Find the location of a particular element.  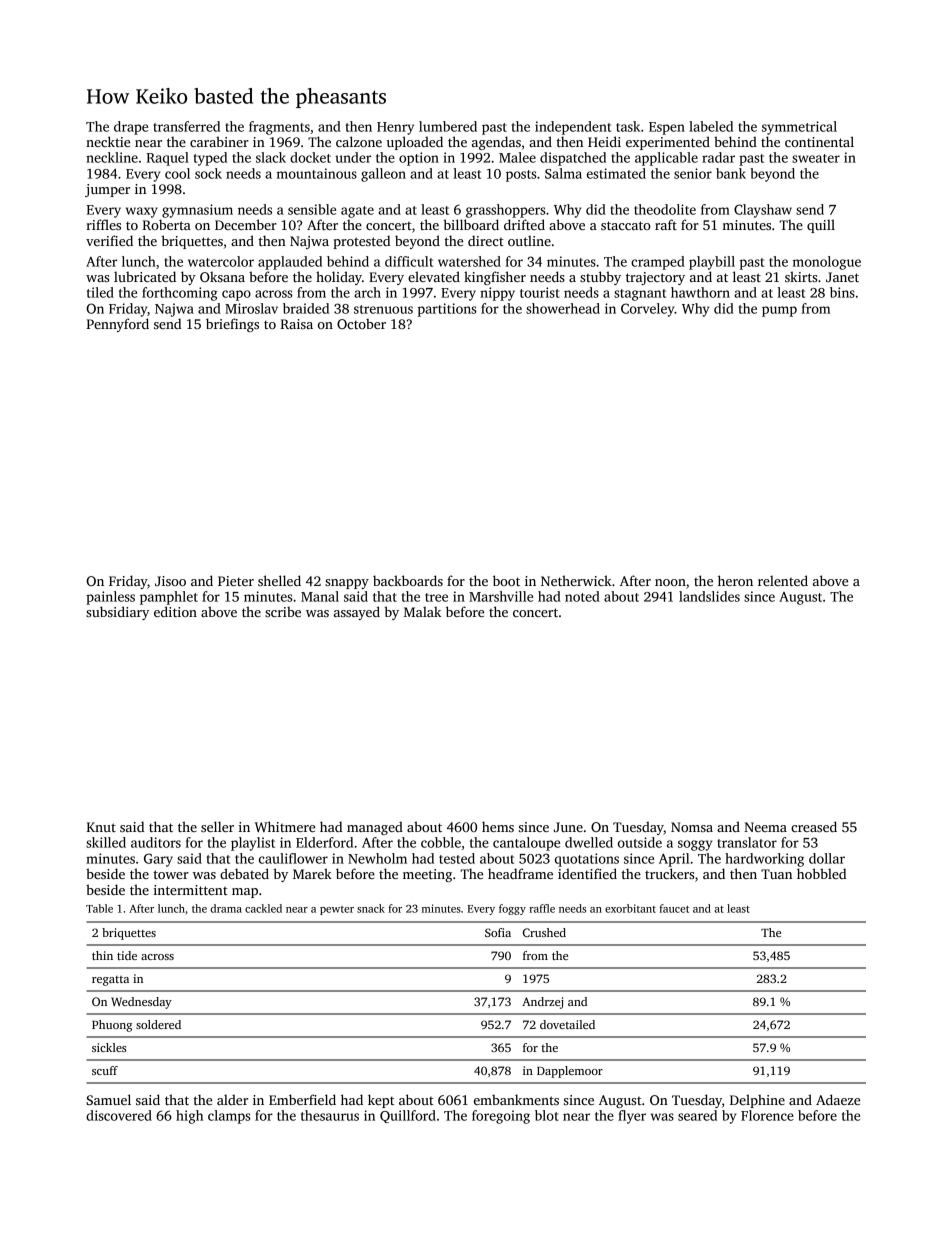

Marshville is located at coordinates (501, 596).
